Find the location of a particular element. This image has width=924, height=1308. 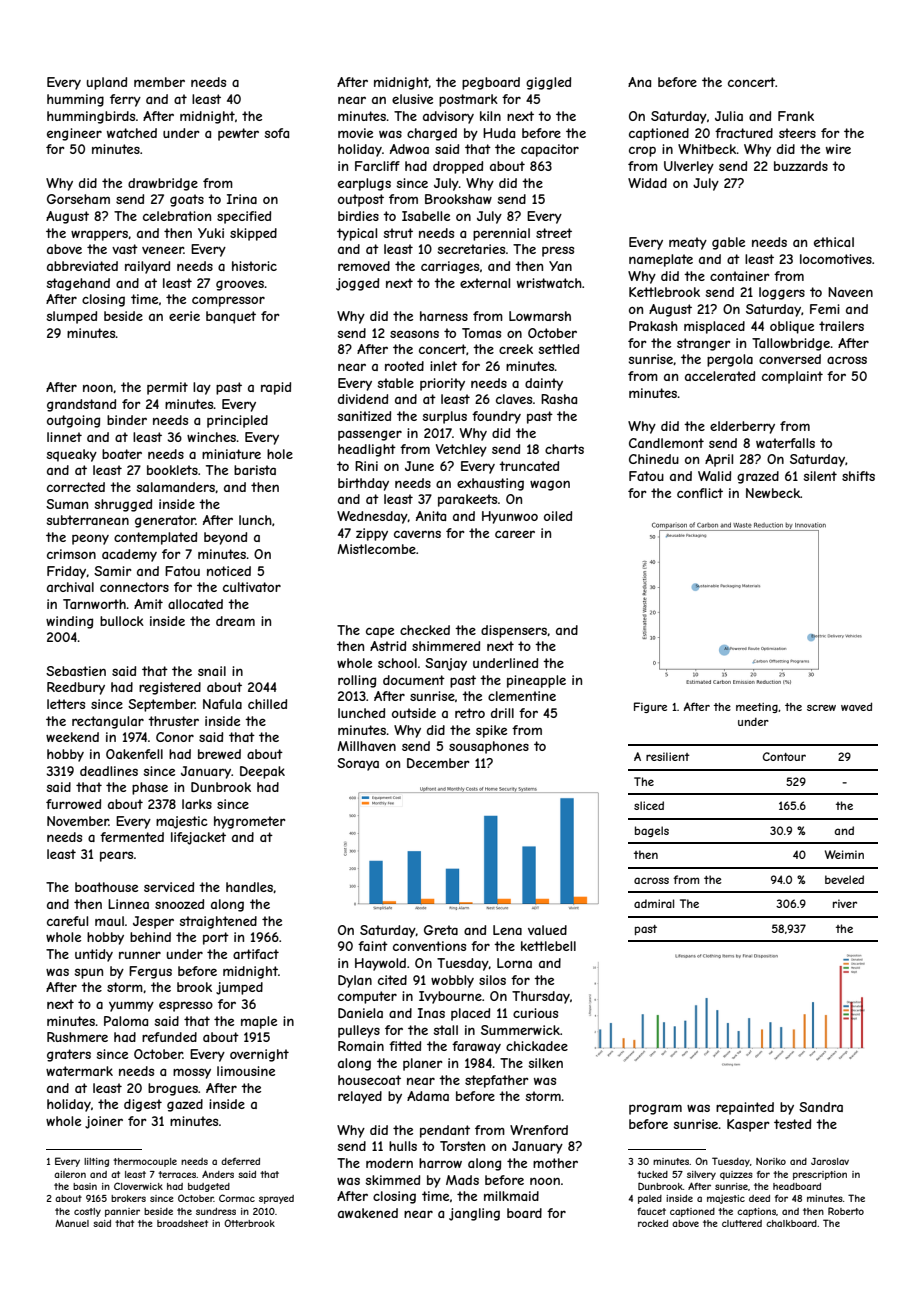

stranger is located at coordinates (704, 344).
